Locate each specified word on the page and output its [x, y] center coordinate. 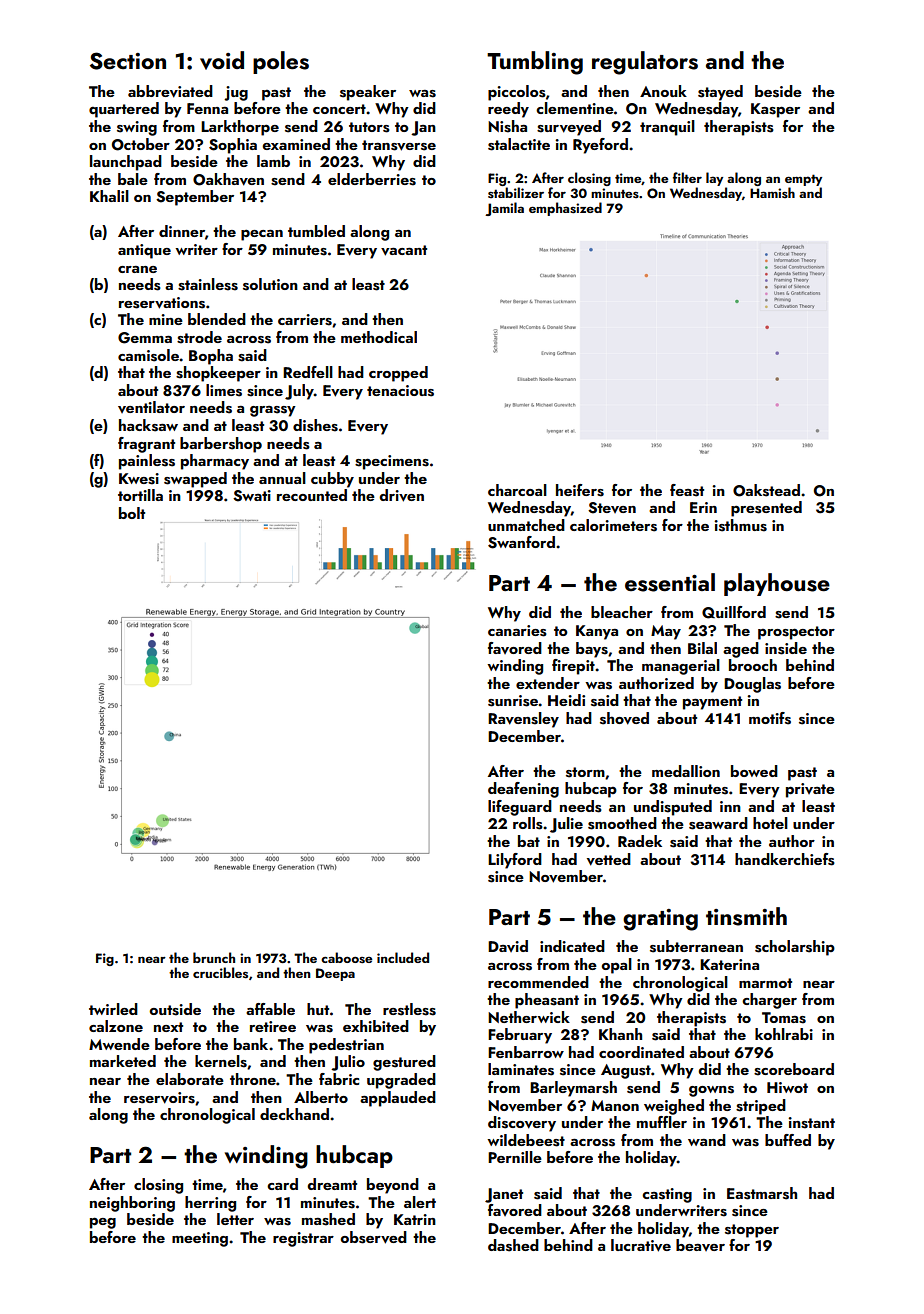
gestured [404, 1063]
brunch [214, 957]
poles [281, 62]
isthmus [740, 525]
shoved [624, 718]
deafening [523, 790]
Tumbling [535, 63]
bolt [132, 513]
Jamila [504, 209]
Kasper [775, 110]
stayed [720, 93]
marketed [123, 1061]
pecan [262, 235]
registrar [303, 1239]
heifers [580, 490]
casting [667, 1195]
